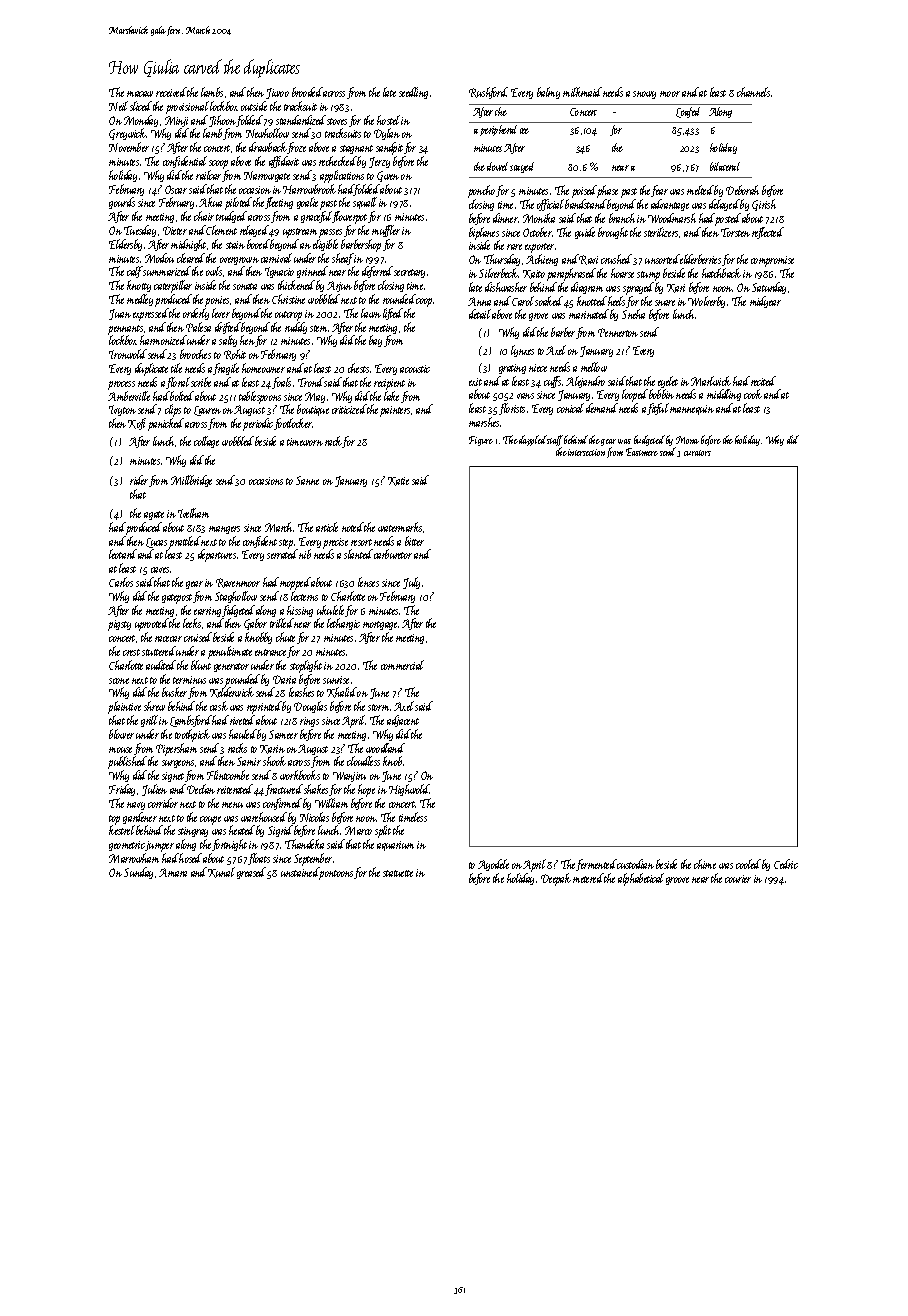  Describe the element at coordinates (415, 369) in the screenshot. I see `acoustic` at that location.
